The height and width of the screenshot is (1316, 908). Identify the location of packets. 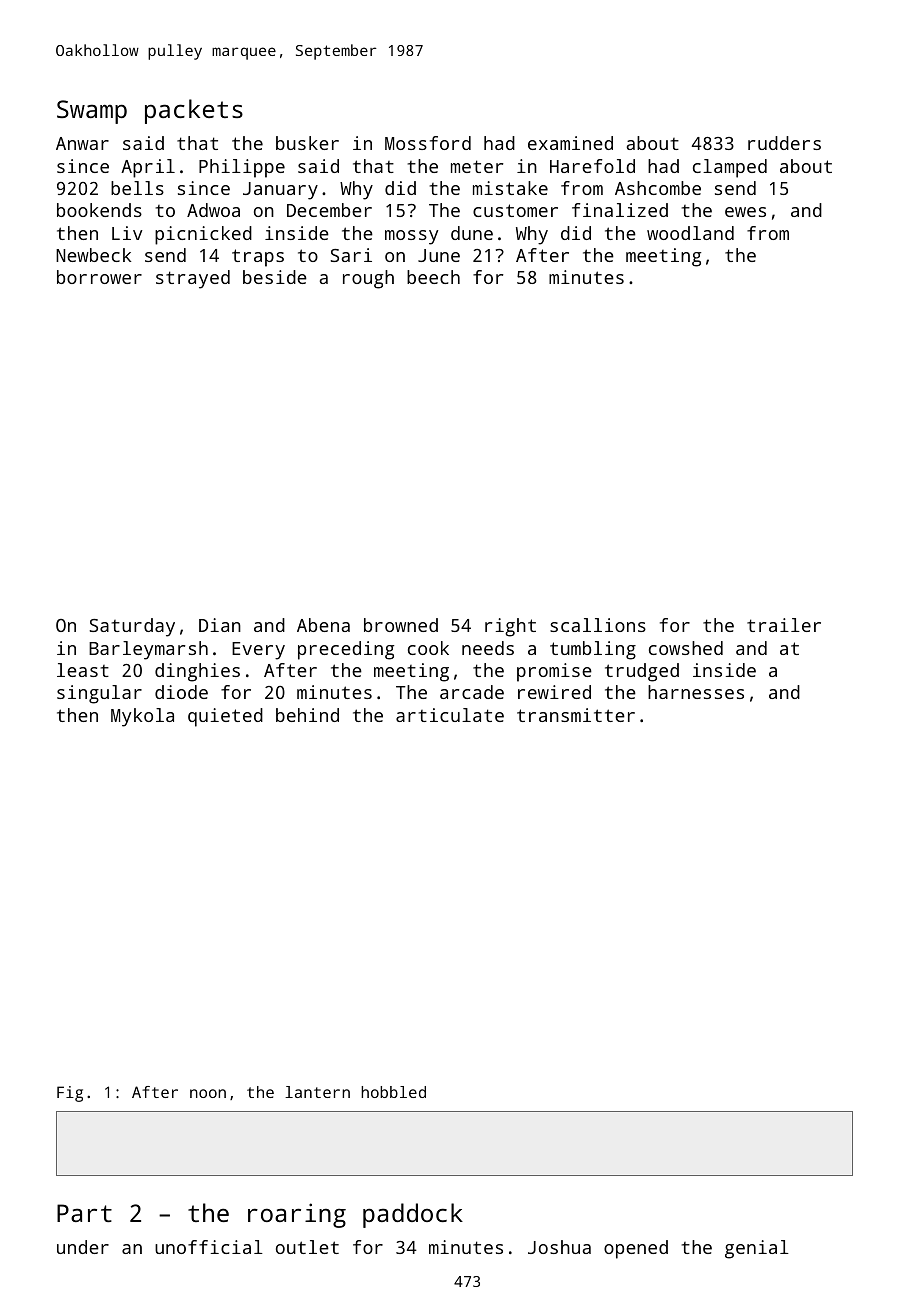
(194, 111).
